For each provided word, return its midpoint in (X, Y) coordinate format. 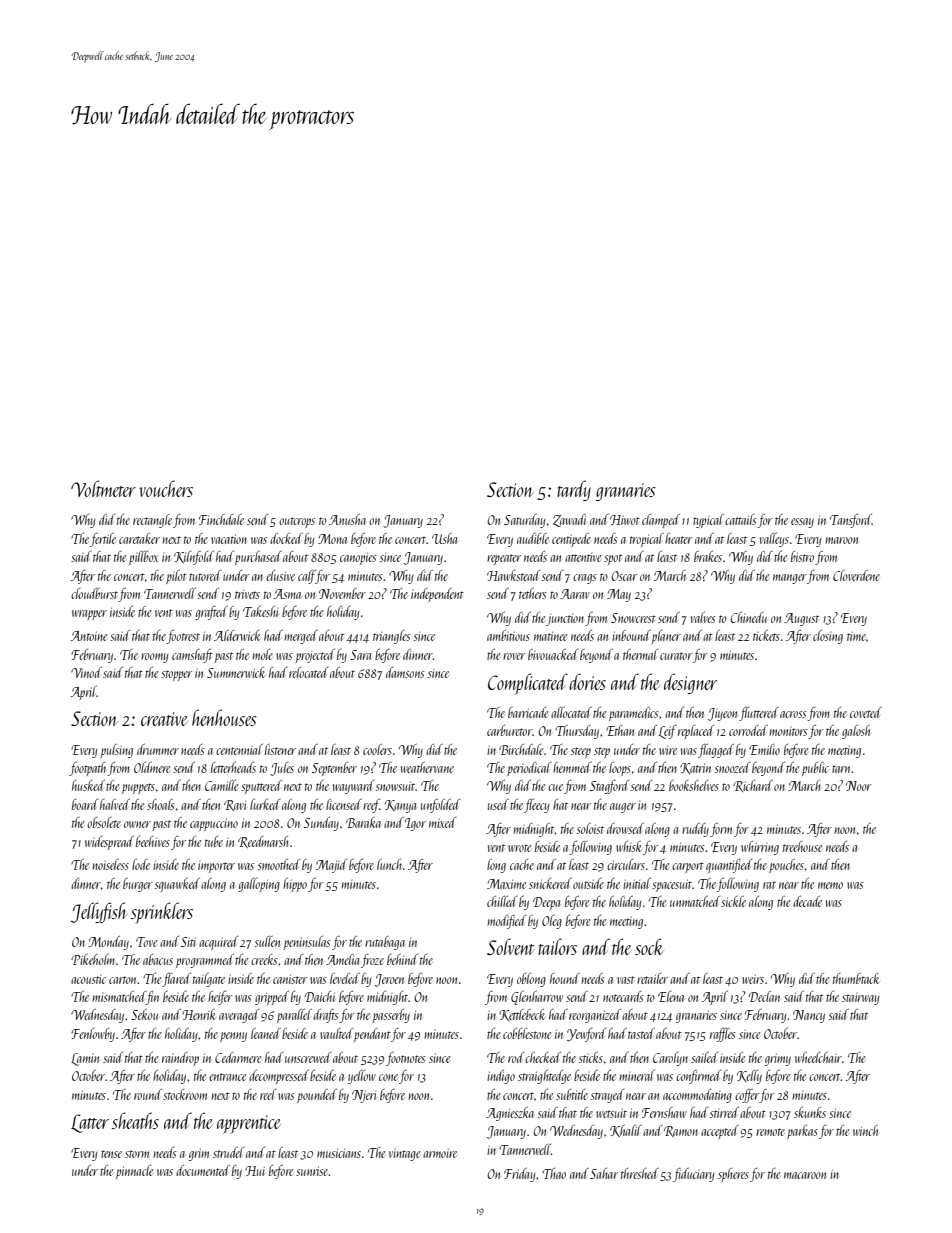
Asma (287, 594)
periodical (529, 769)
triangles (392, 637)
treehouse (802, 846)
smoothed (279, 864)
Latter (90, 1123)
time (857, 636)
